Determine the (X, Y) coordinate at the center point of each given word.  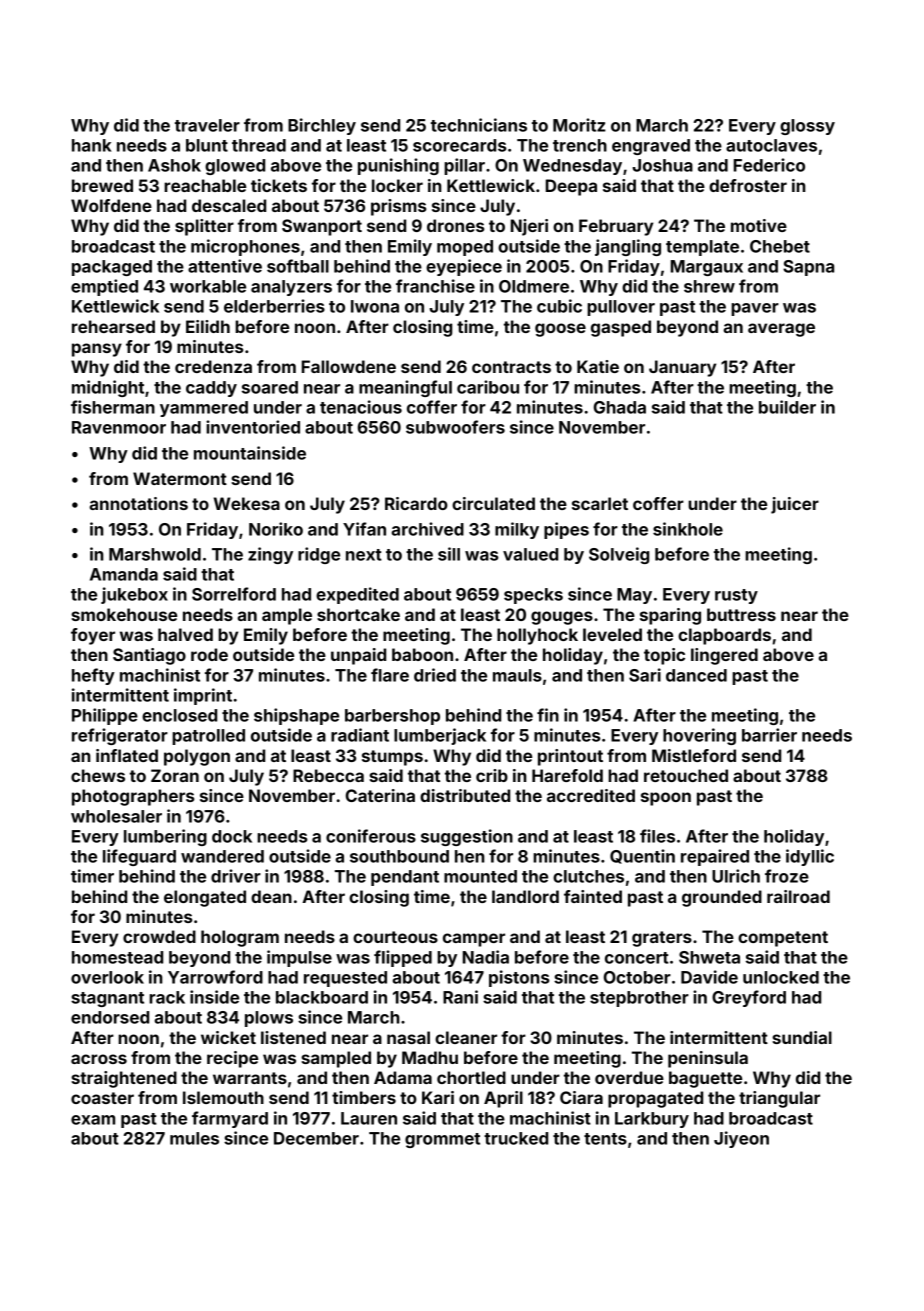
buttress (741, 614)
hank (92, 145)
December (316, 1138)
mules (194, 1138)
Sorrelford (234, 594)
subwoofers (455, 427)
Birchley (322, 126)
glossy (807, 127)
